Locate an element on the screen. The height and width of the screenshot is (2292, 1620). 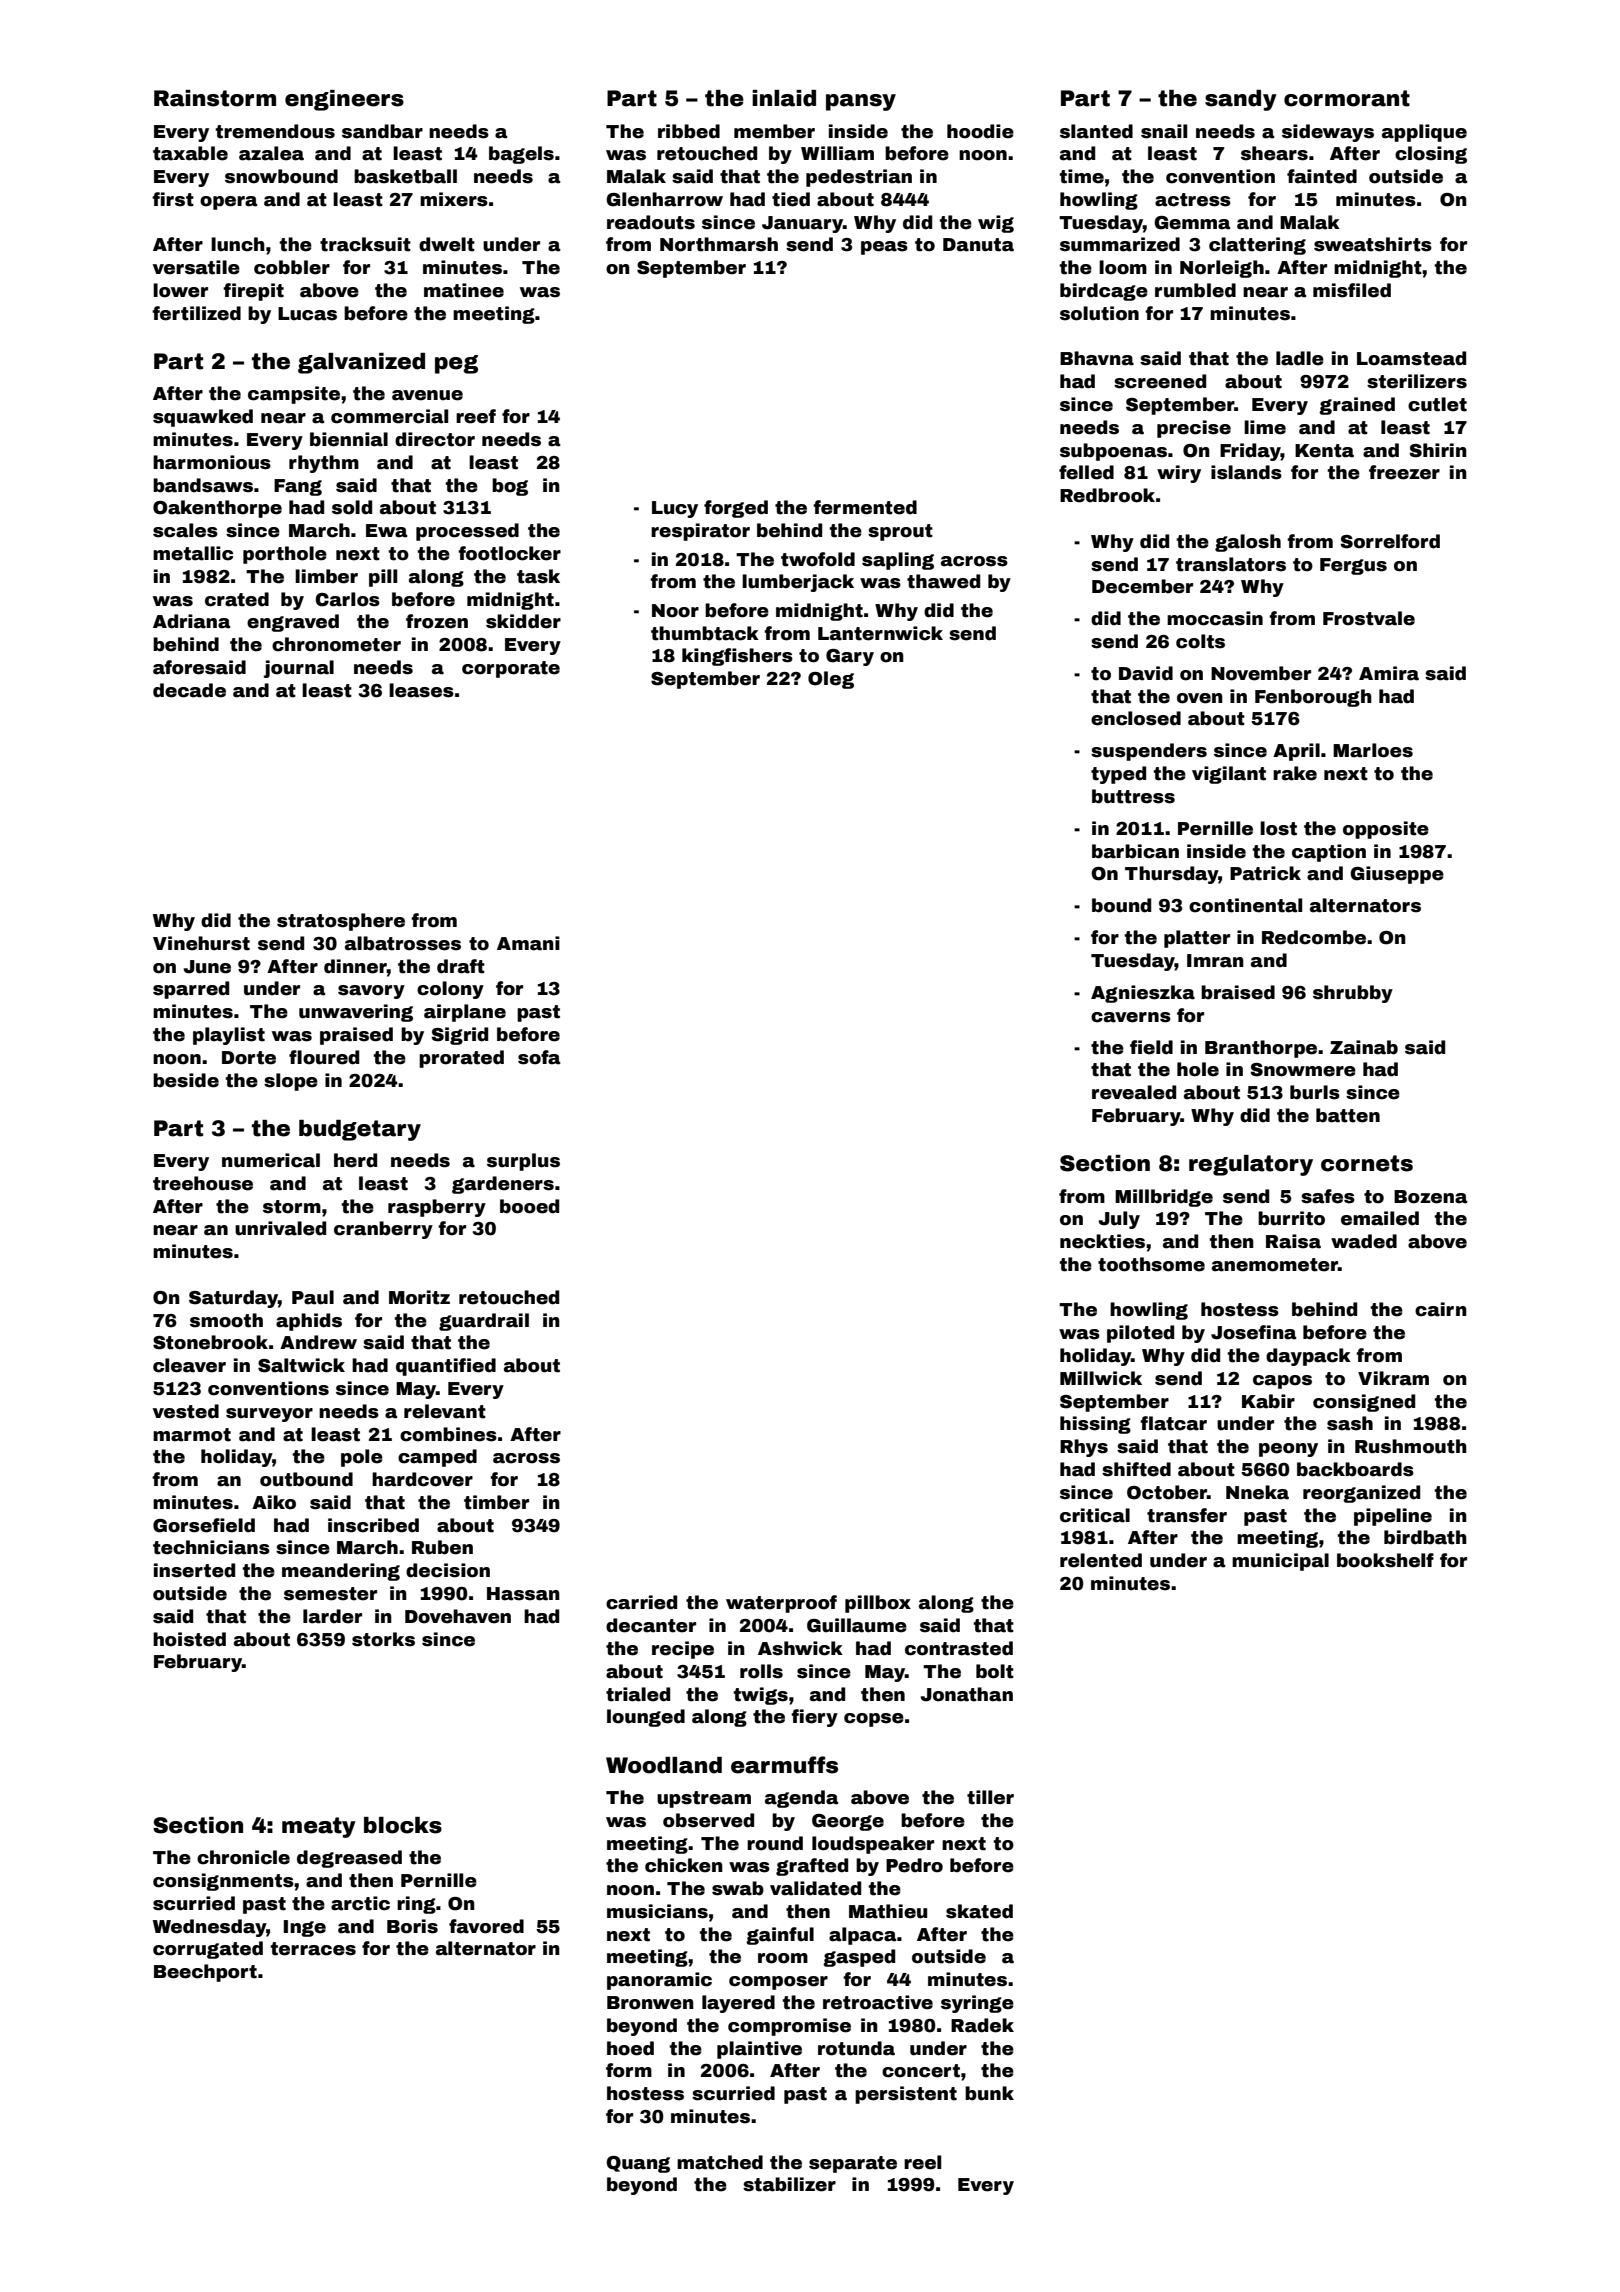
July is located at coordinates (1119, 1220).
